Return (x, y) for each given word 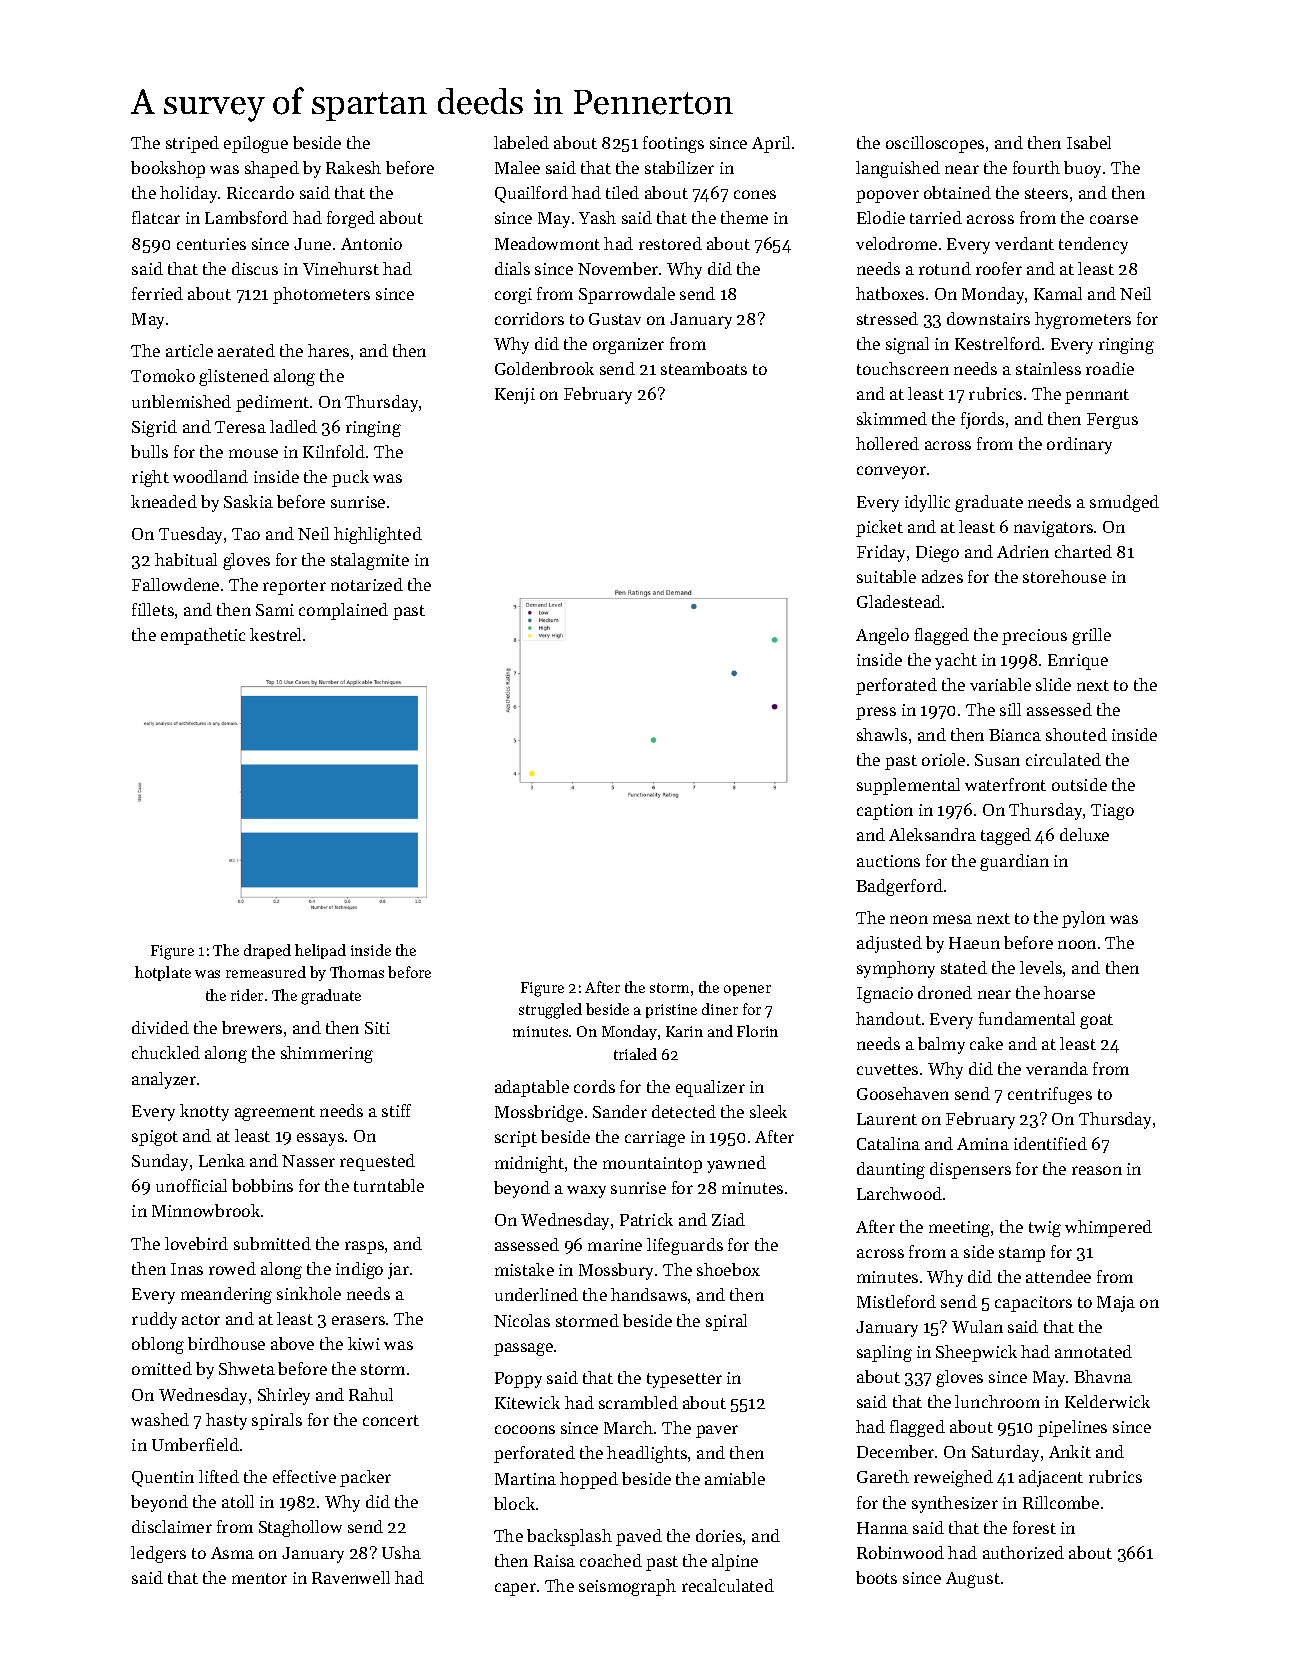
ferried (157, 293)
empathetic (203, 636)
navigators (1053, 529)
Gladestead (899, 601)
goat (1096, 1021)
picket (879, 528)
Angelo (882, 636)
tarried (936, 217)
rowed (232, 1268)
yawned (736, 1164)
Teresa (240, 427)
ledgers (158, 1554)
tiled (622, 192)
